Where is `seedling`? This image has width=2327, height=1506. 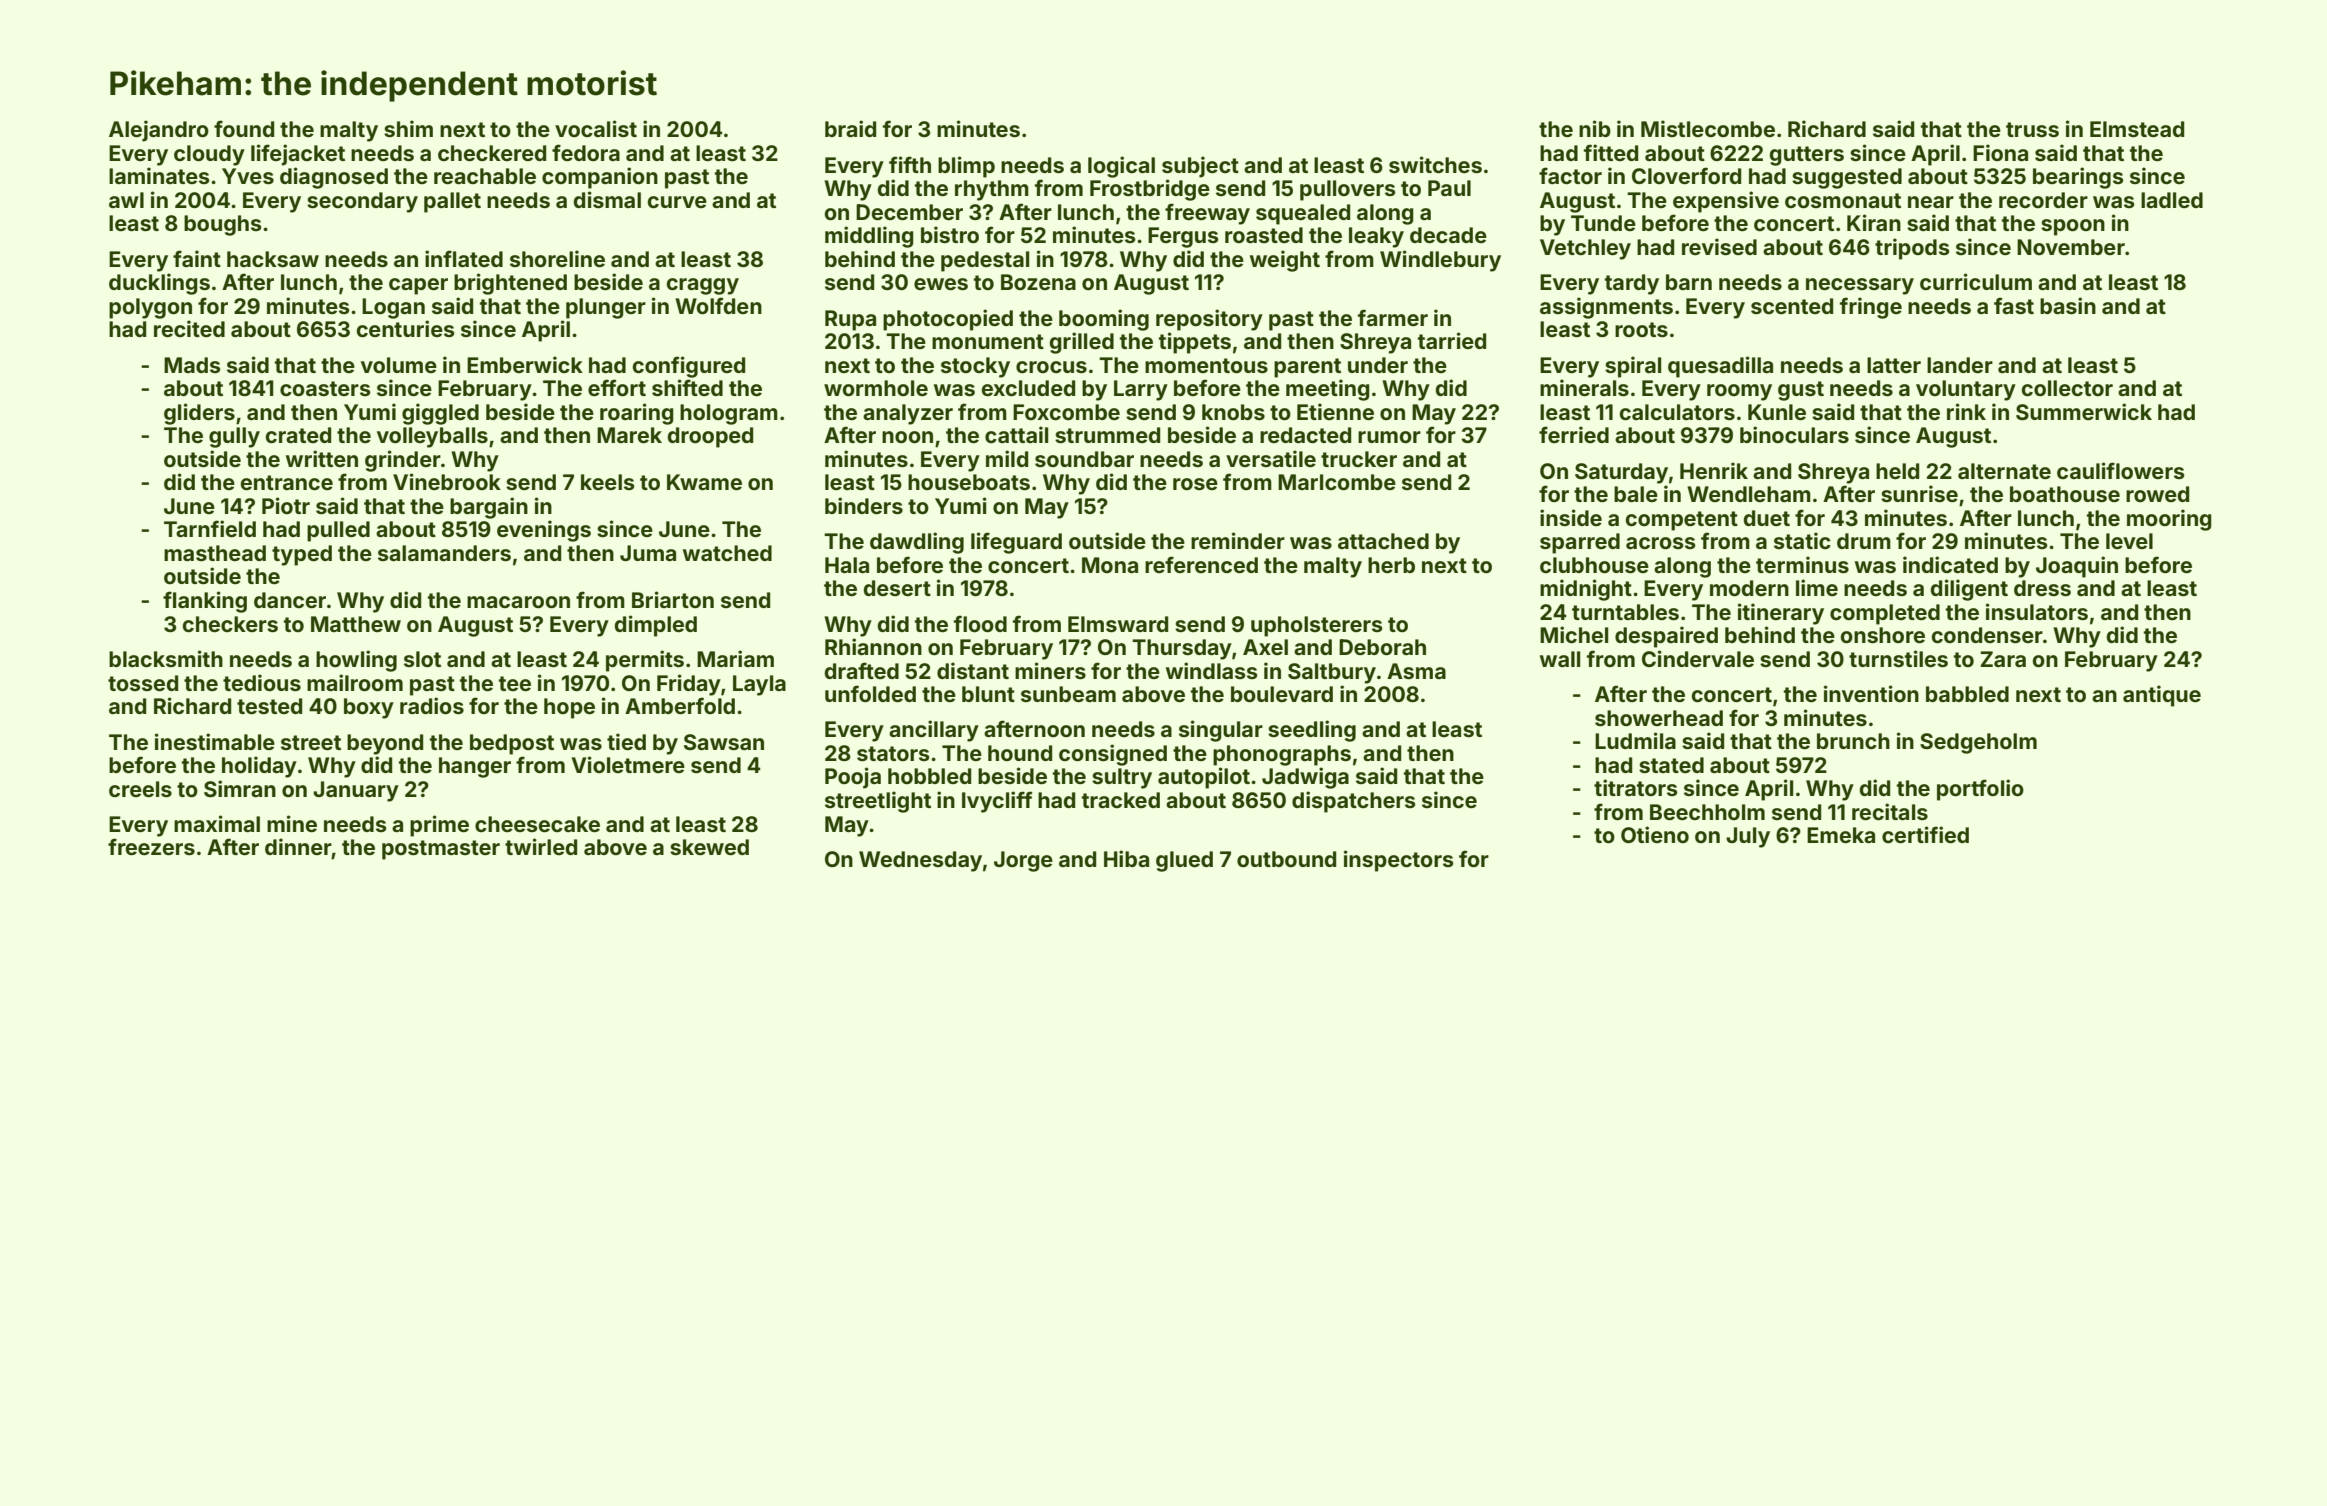
seedling is located at coordinates (1312, 731).
